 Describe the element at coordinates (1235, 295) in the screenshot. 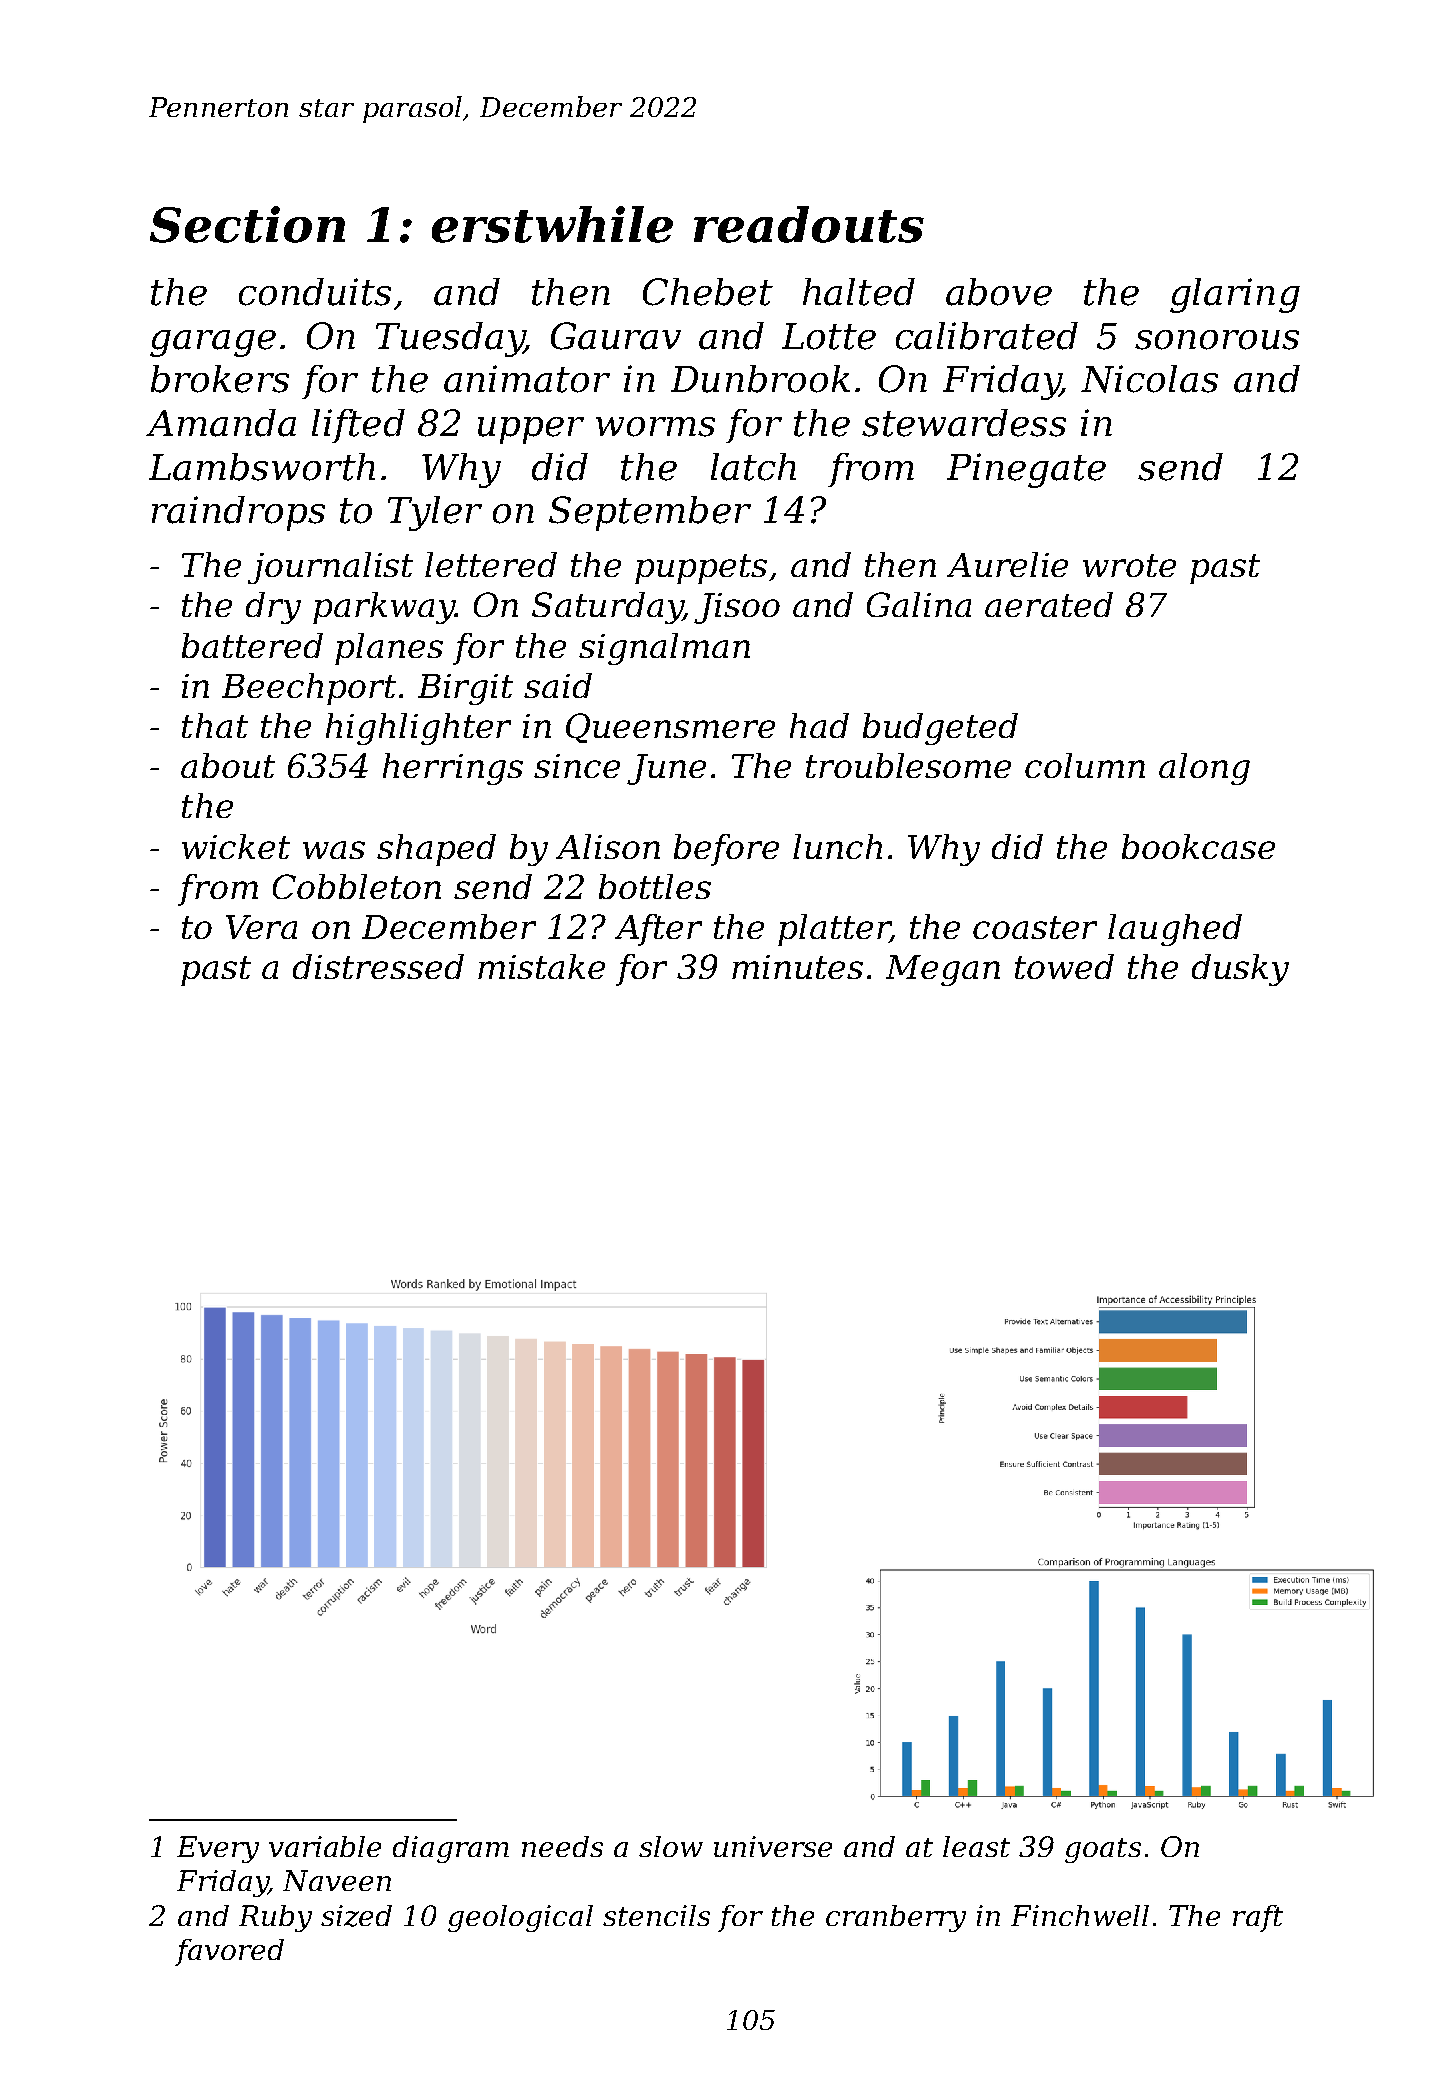

I see `glaring` at that location.
